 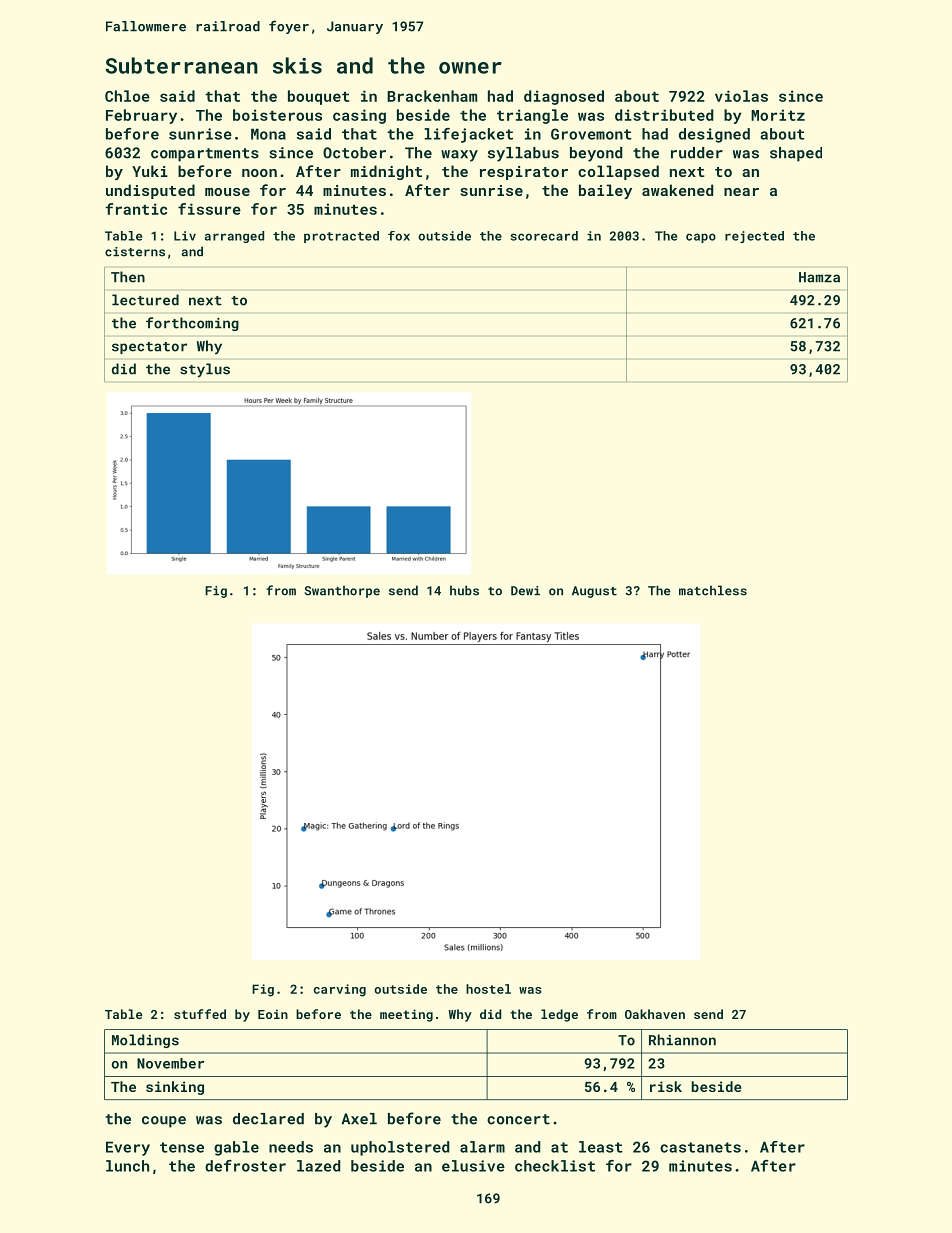 I want to click on cisterns, so click(x=135, y=252).
